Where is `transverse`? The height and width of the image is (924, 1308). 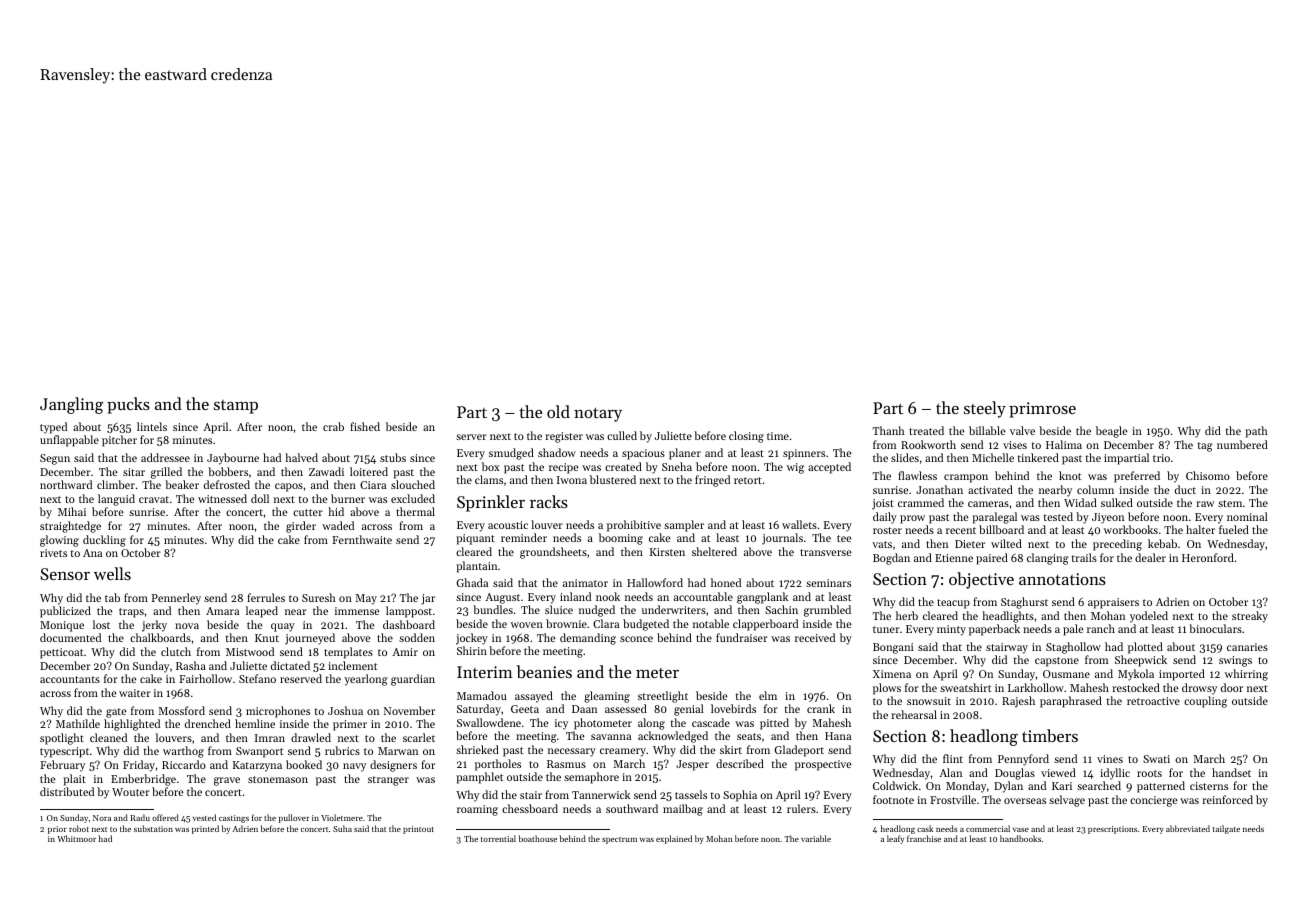
transverse is located at coordinates (826, 552).
